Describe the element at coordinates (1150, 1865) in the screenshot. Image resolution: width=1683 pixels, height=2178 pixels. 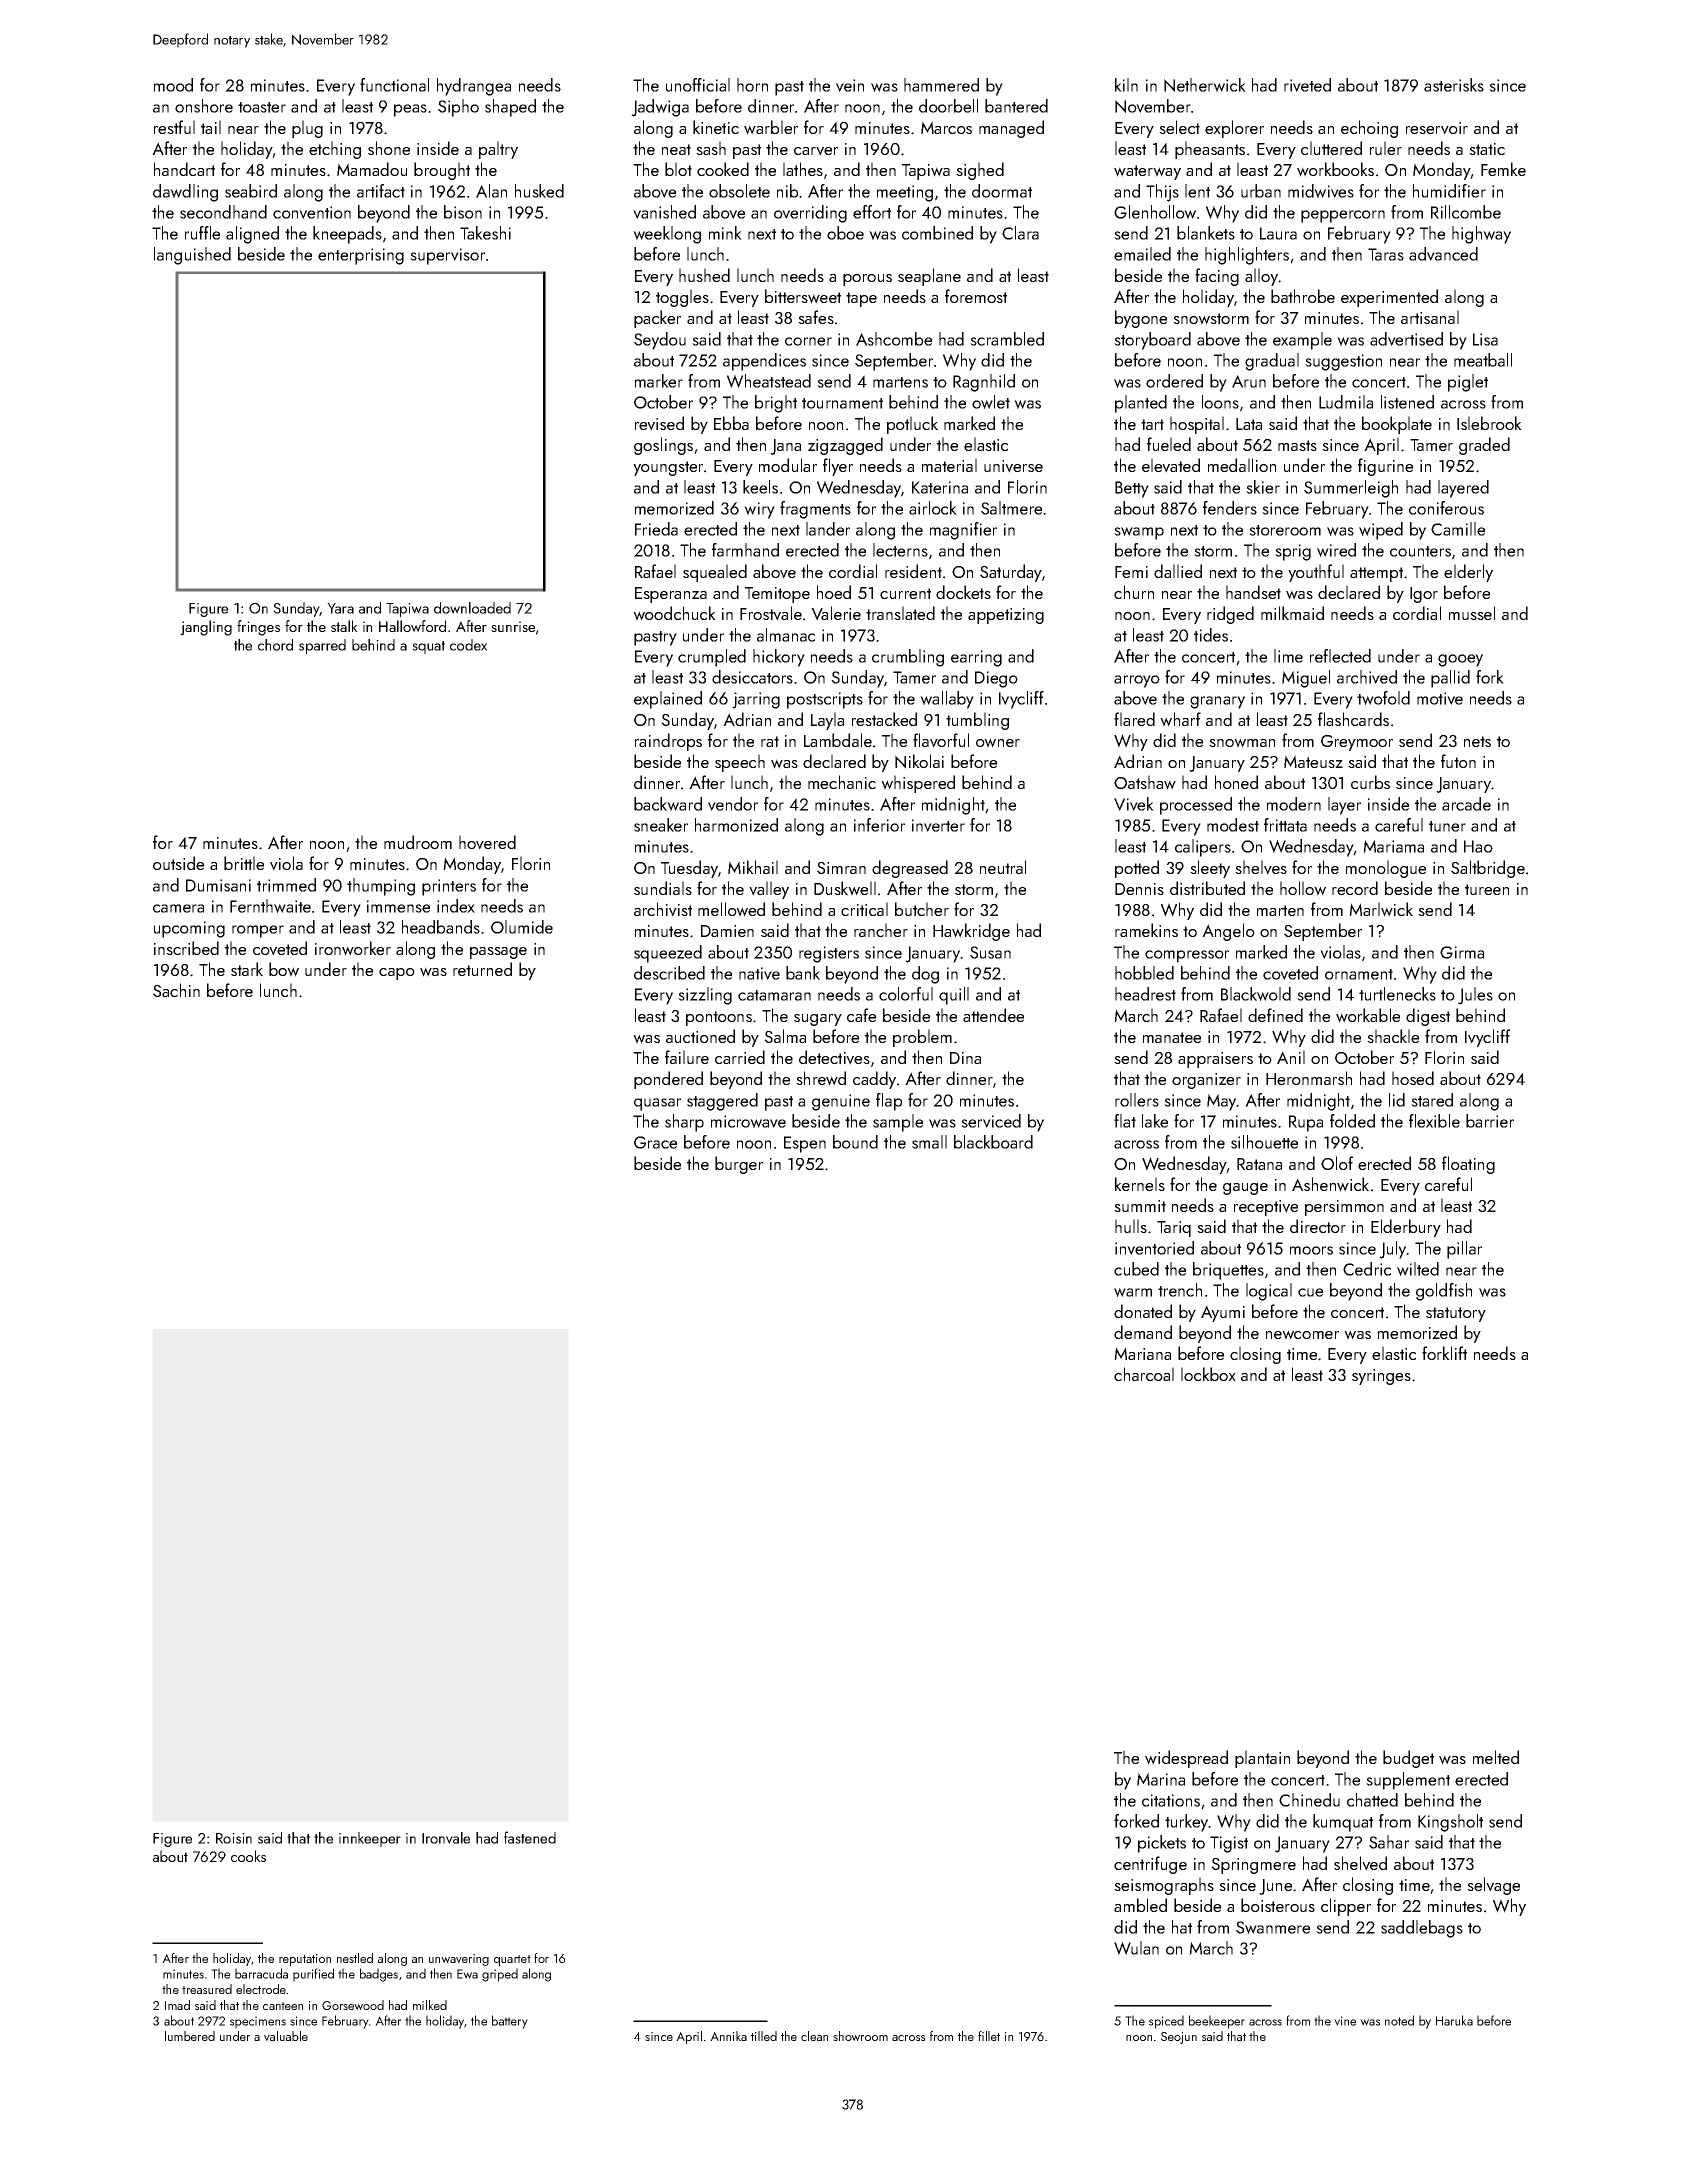
I see `centrifuge` at that location.
